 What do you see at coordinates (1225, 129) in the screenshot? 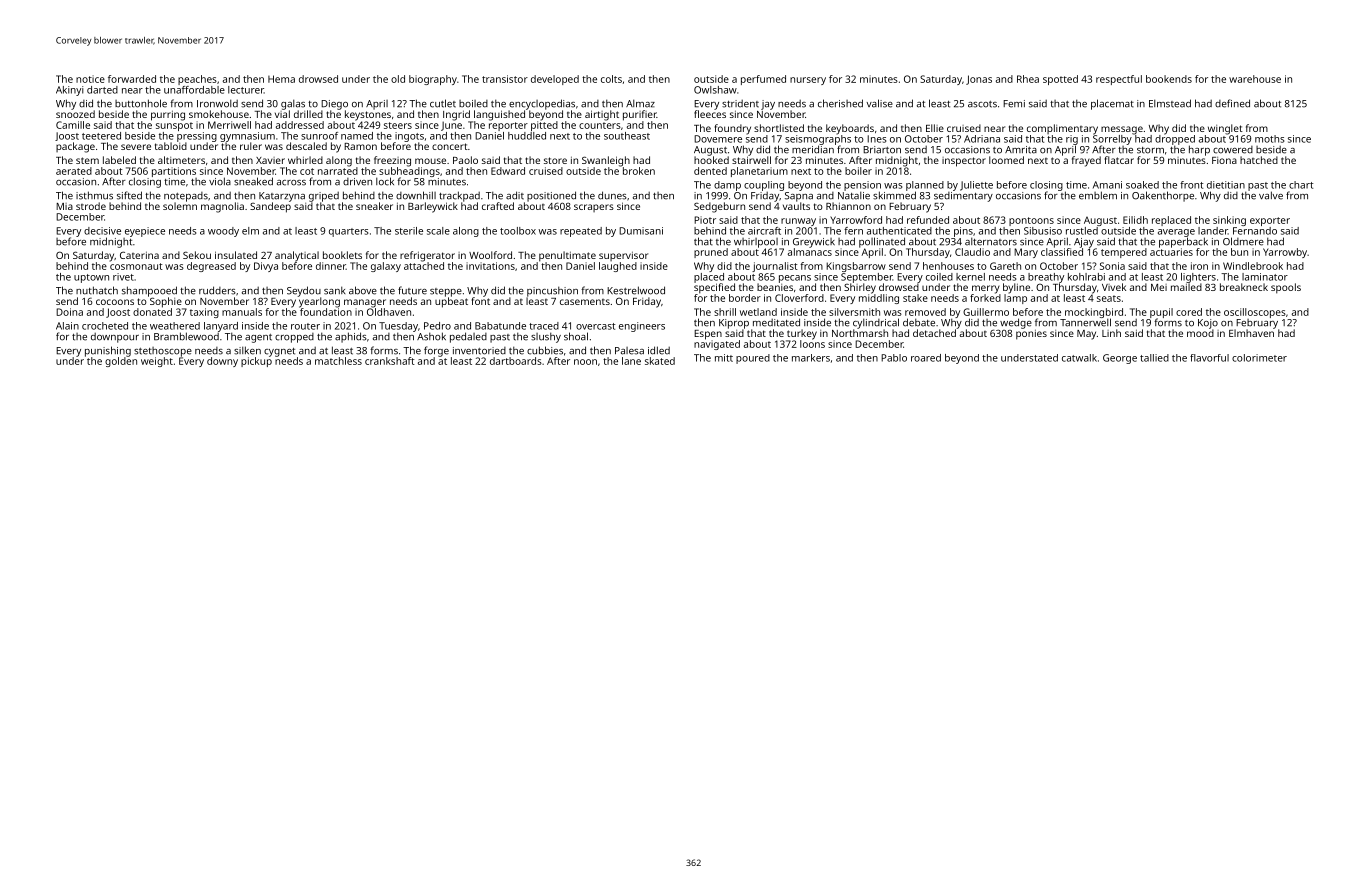
I see `winglet` at bounding box center [1225, 129].
